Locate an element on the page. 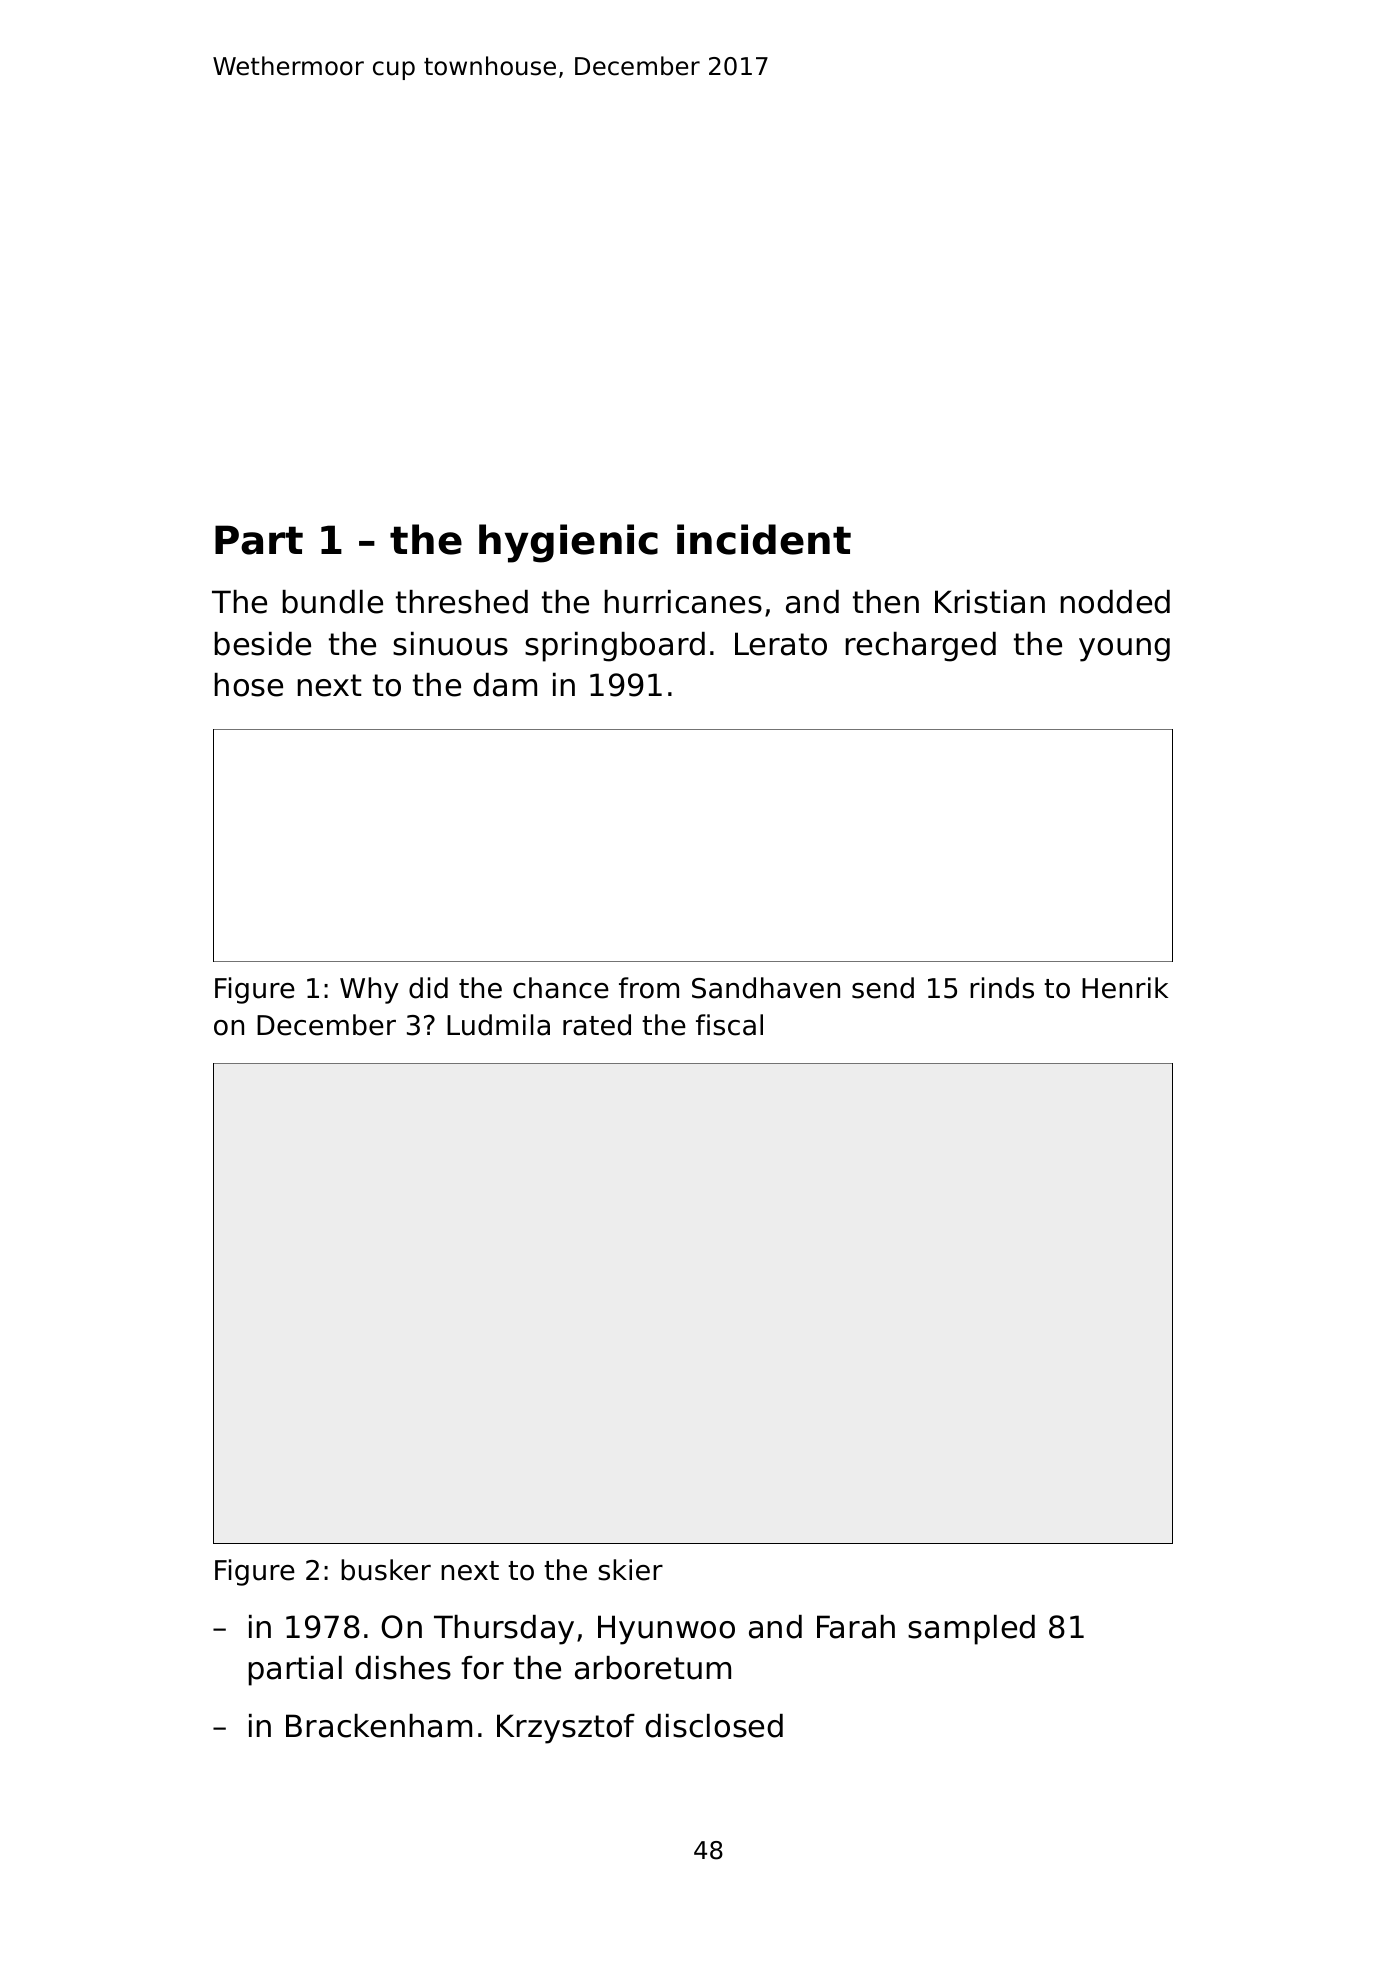 The height and width of the image is (1969, 1386). Brackenham is located at coordinates (379, 1726).
